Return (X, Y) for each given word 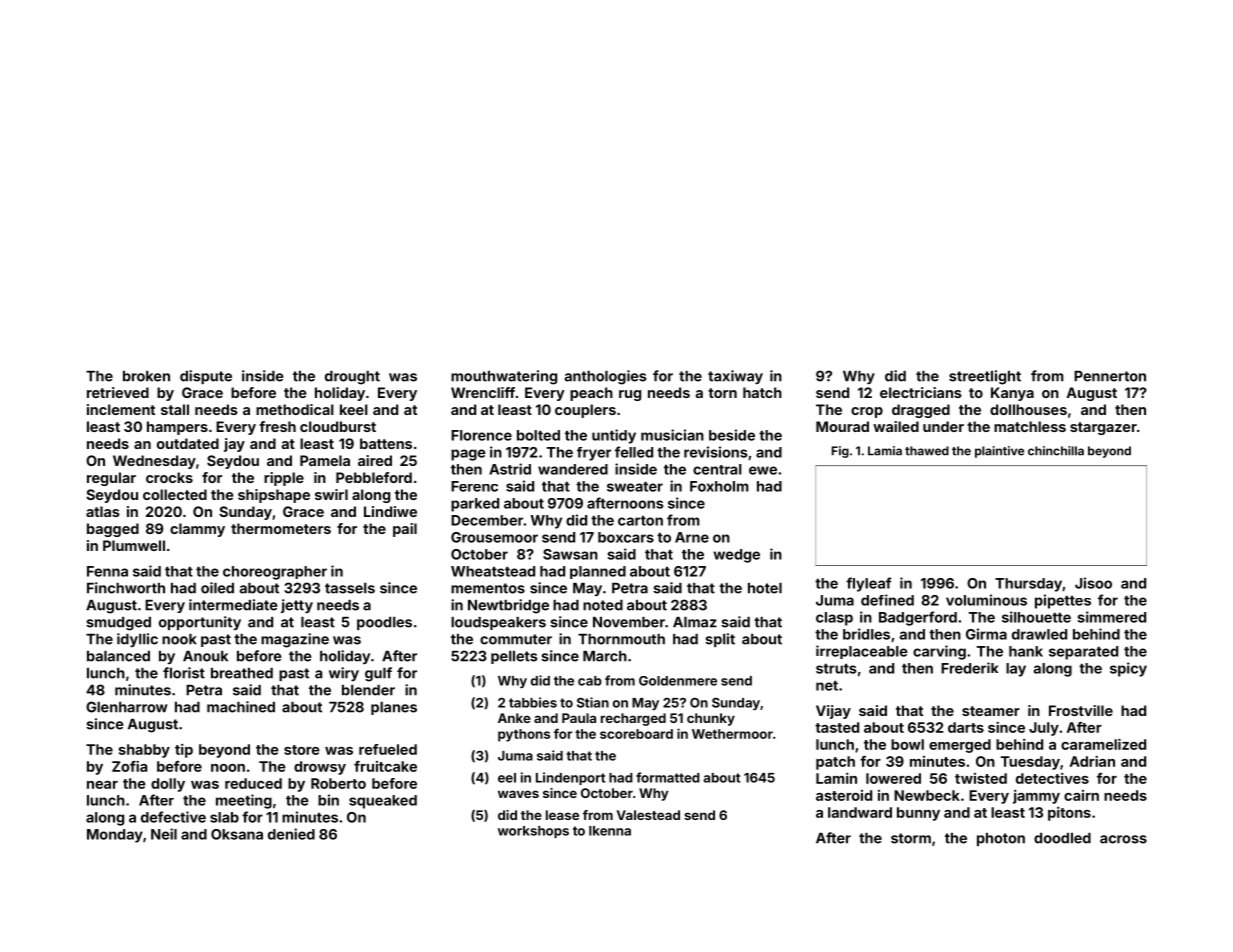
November (629, 622)
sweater (635, 487)
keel (354, 409)
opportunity (200, 623)
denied (291, 834)
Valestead (648, 815)
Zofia (129, 766)
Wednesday (154, 462)
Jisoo (1093, 583)
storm (911, 838)
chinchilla (1056, 451)
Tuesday (1030, 763)
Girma (986, 634)
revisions (715, 452)
